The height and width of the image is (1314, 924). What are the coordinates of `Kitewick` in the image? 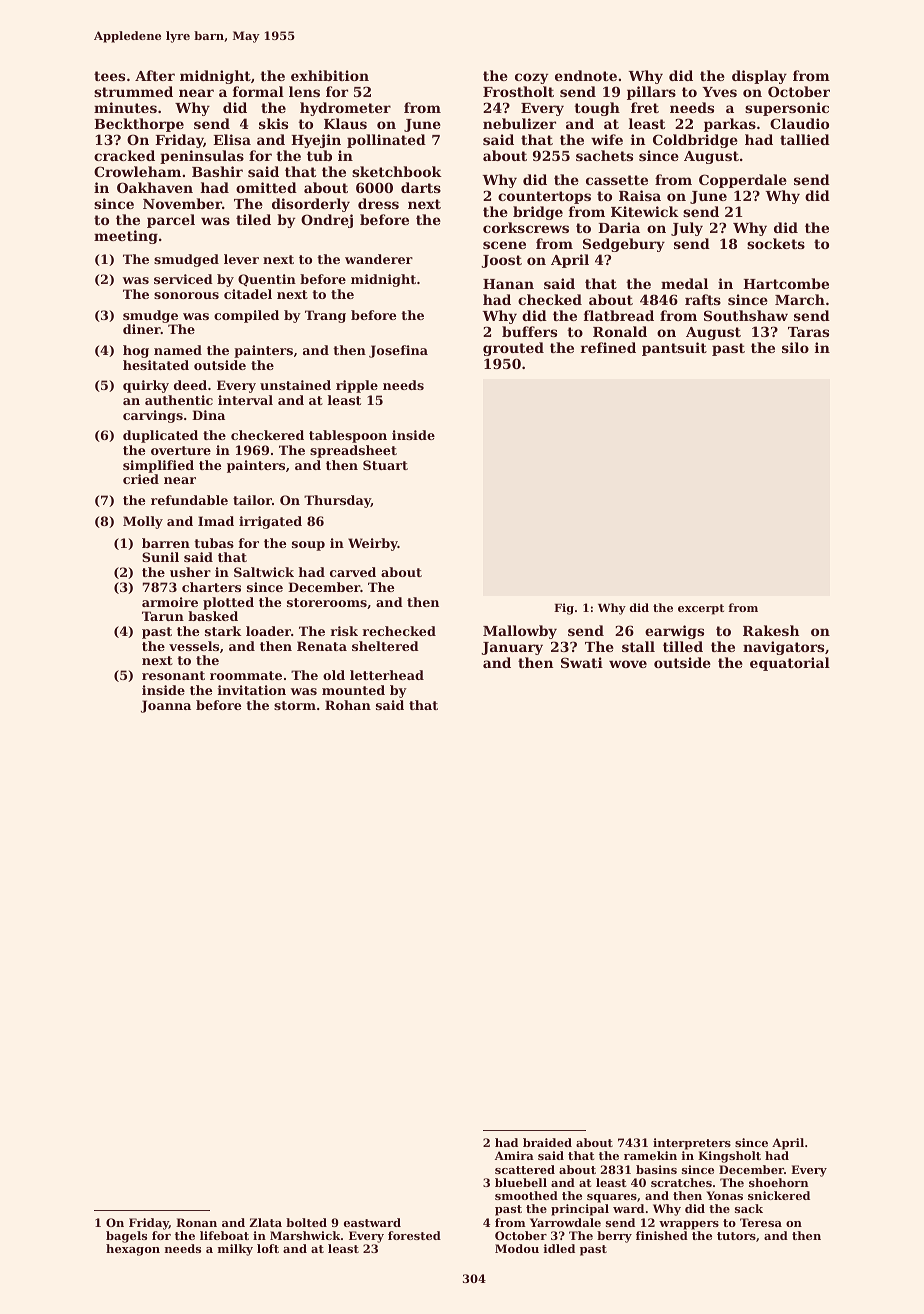 It's located at (645, 211).
